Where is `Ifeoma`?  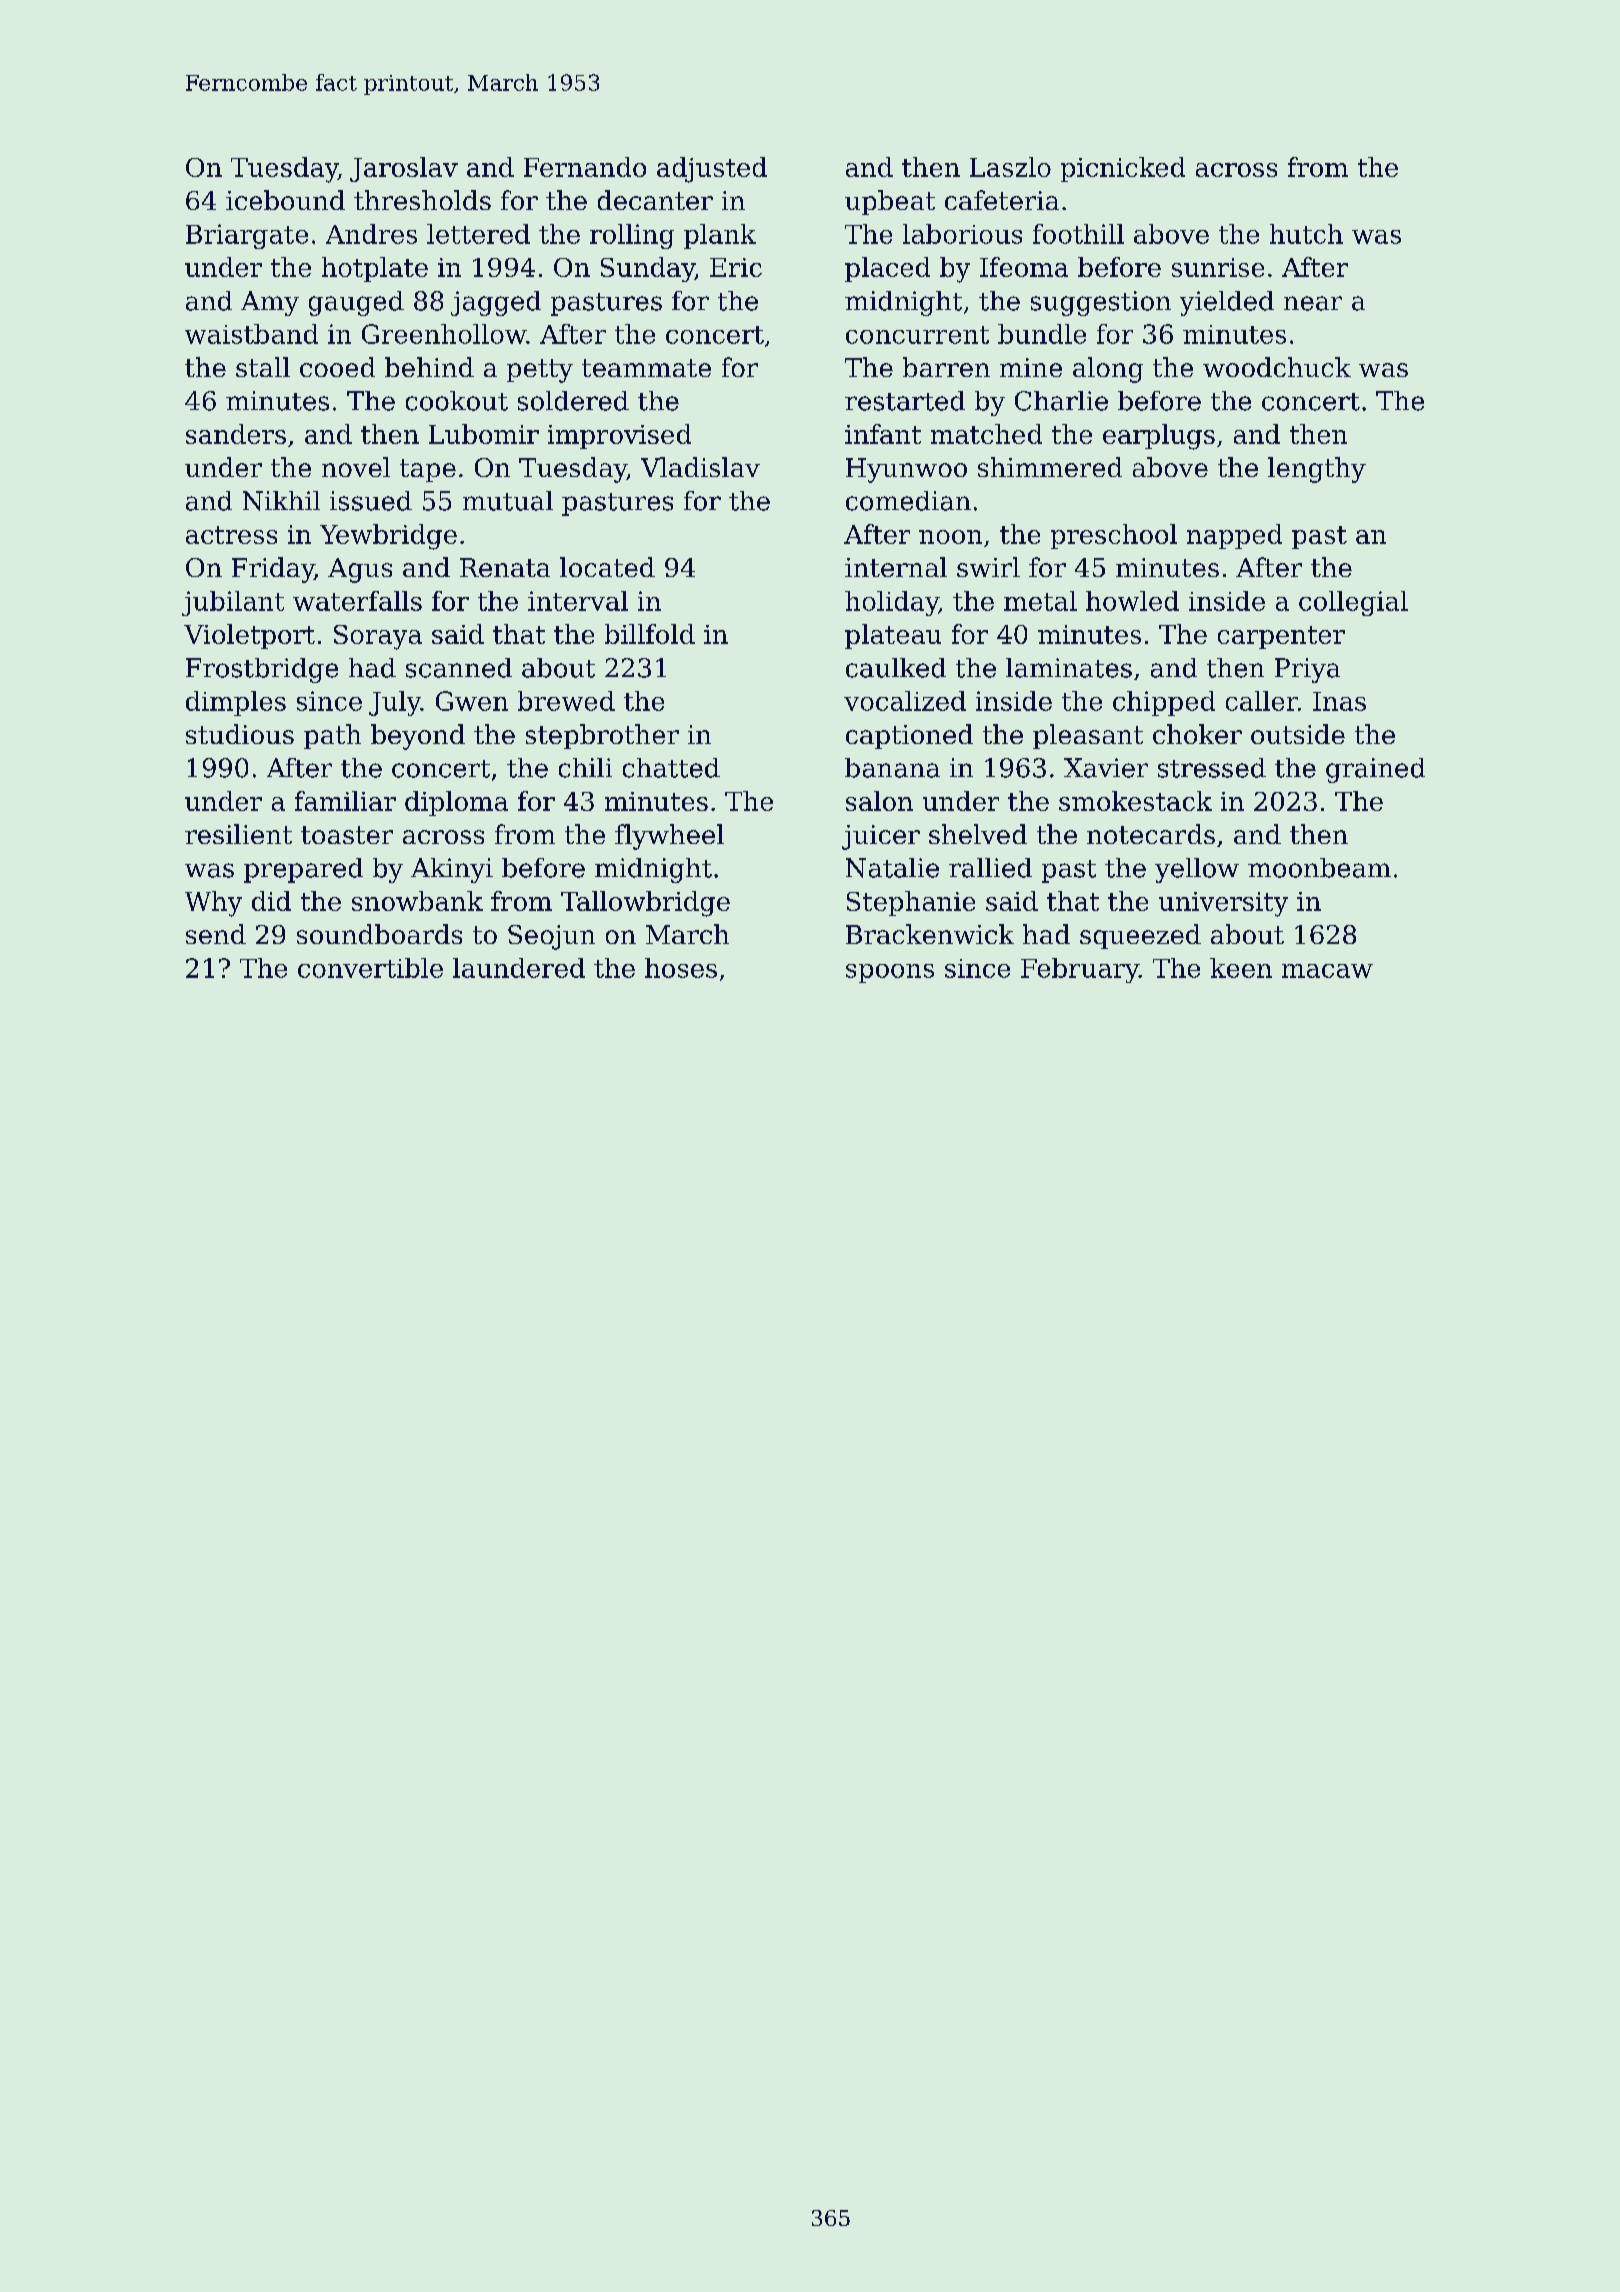
Ifeoma is located at coordinates (1024, 267).
